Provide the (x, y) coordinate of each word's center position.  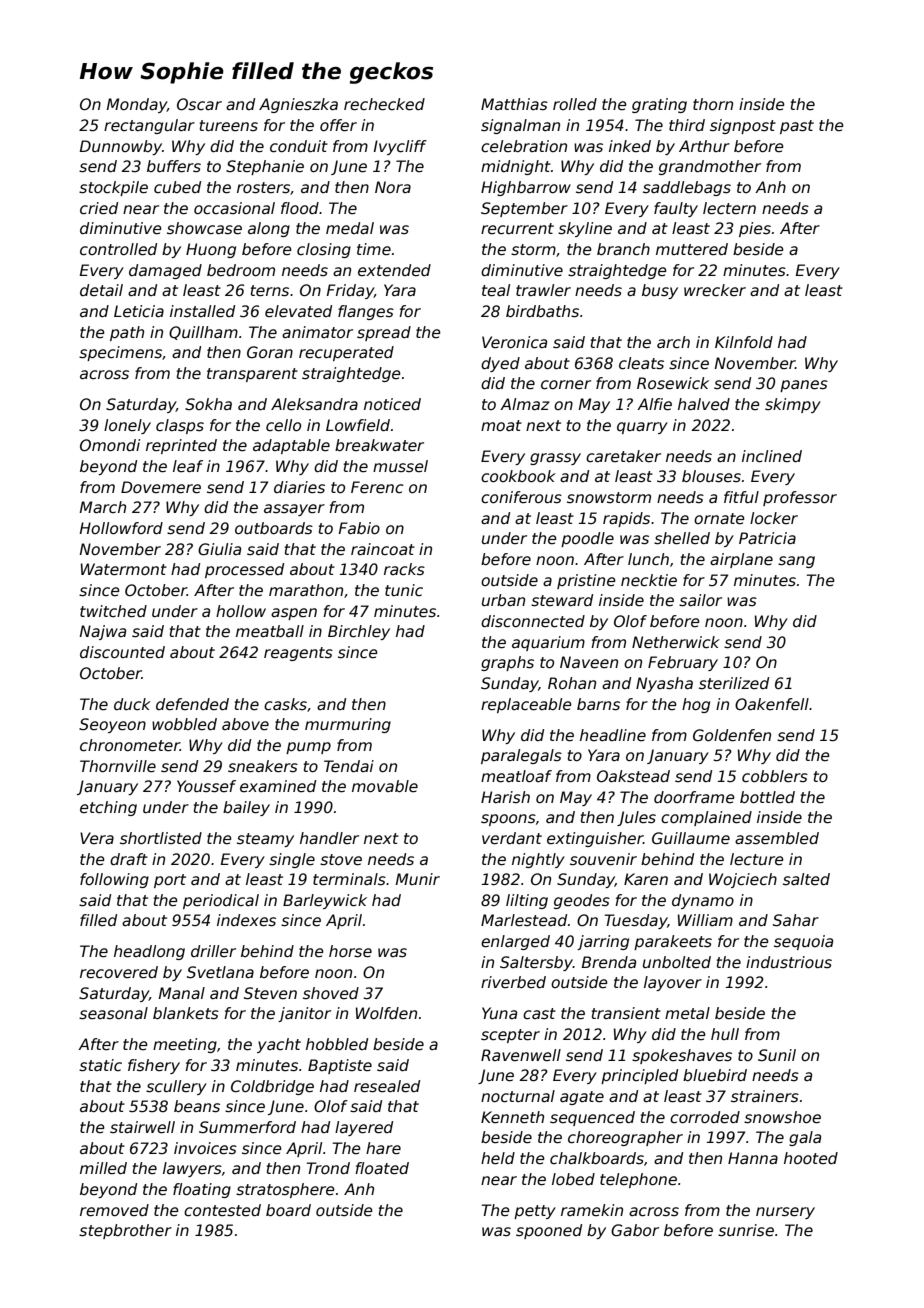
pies (755, 229)
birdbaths (542, 311)
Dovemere (161, 487)
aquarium (548, 643)
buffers (174, 166)
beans (197, 1106)
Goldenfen (732, 735)
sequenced (592, 1118)
